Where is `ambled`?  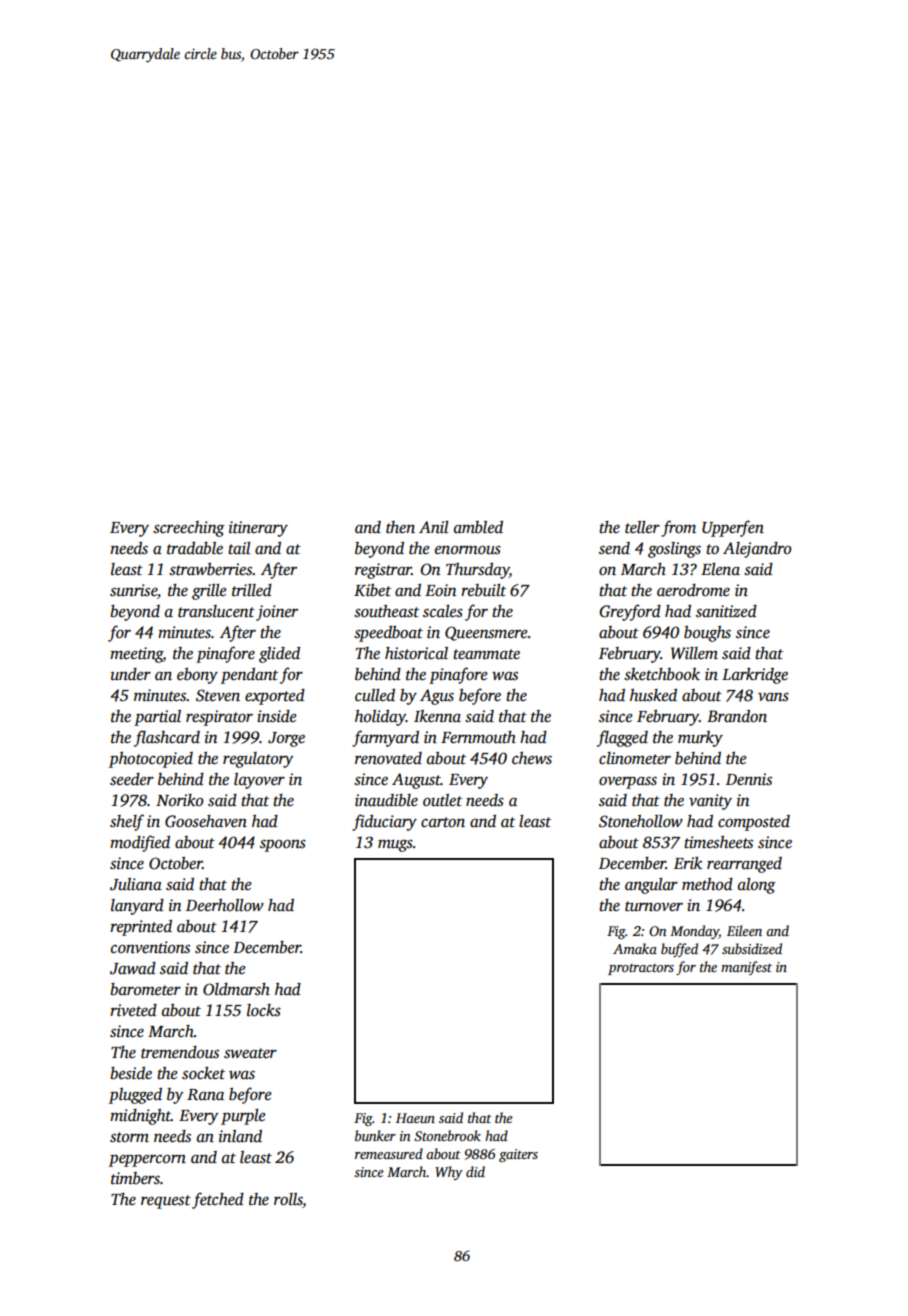 ambled is located at coordinates (478, 527).
